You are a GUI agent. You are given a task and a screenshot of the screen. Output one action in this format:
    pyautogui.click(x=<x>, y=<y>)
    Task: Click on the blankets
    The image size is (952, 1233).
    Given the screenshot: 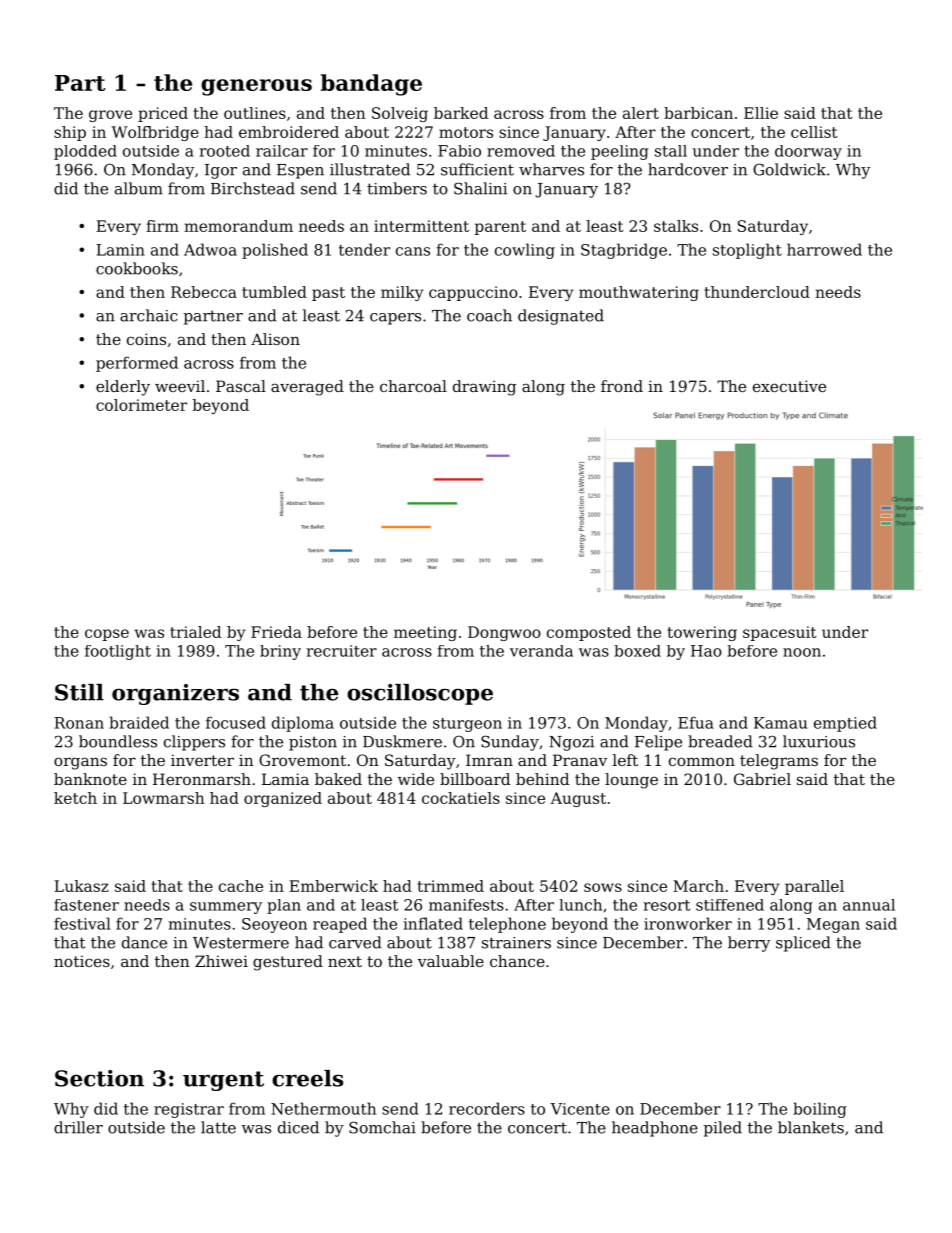 What is the action you would take?
    pyautogui.click(x=811, y=1127)
